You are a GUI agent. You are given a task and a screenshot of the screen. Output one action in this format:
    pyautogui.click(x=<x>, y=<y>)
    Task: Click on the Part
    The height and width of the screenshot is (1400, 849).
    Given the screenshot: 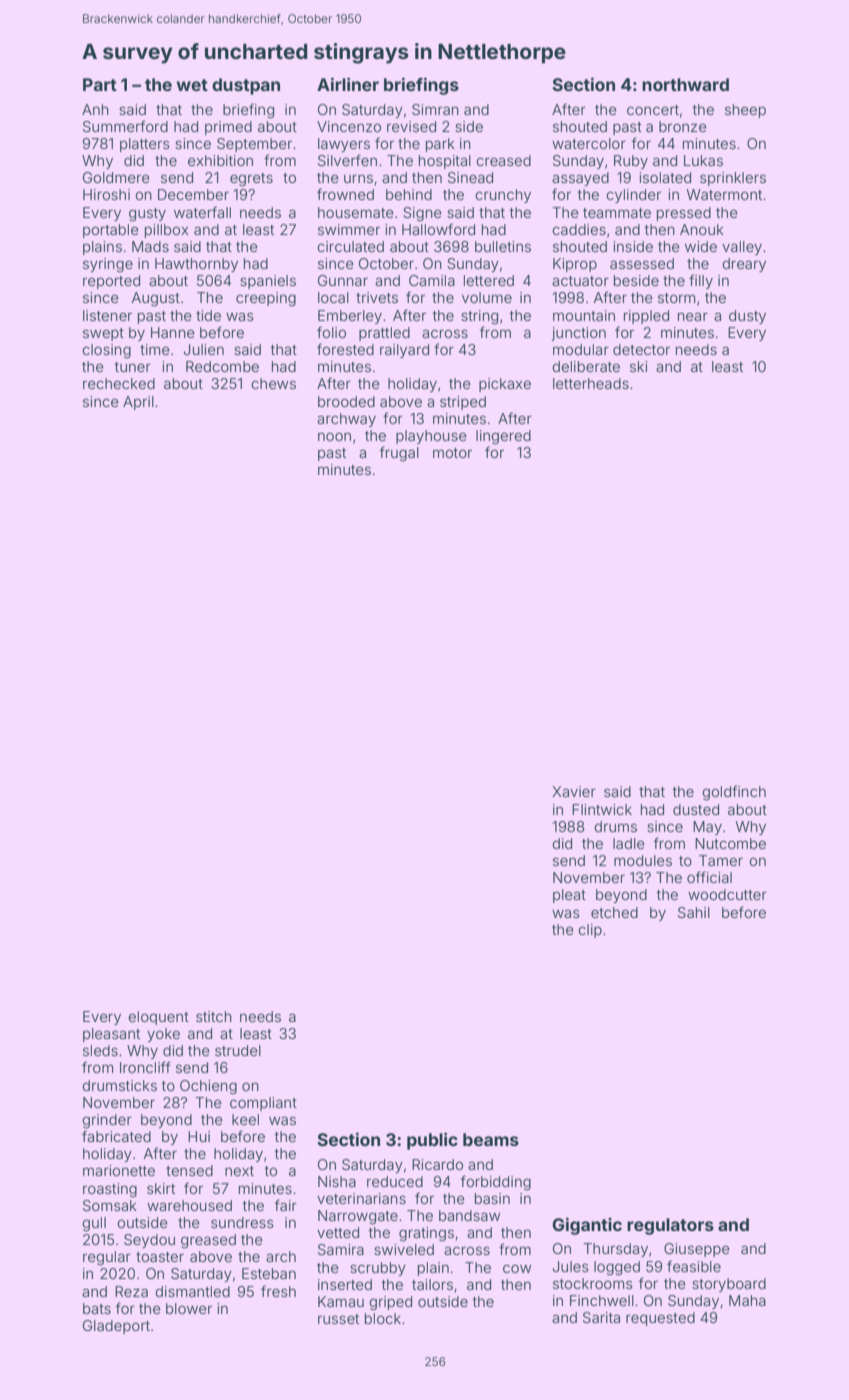 What is the action you would take?
    pyautogui.click(x=100, y=84)
